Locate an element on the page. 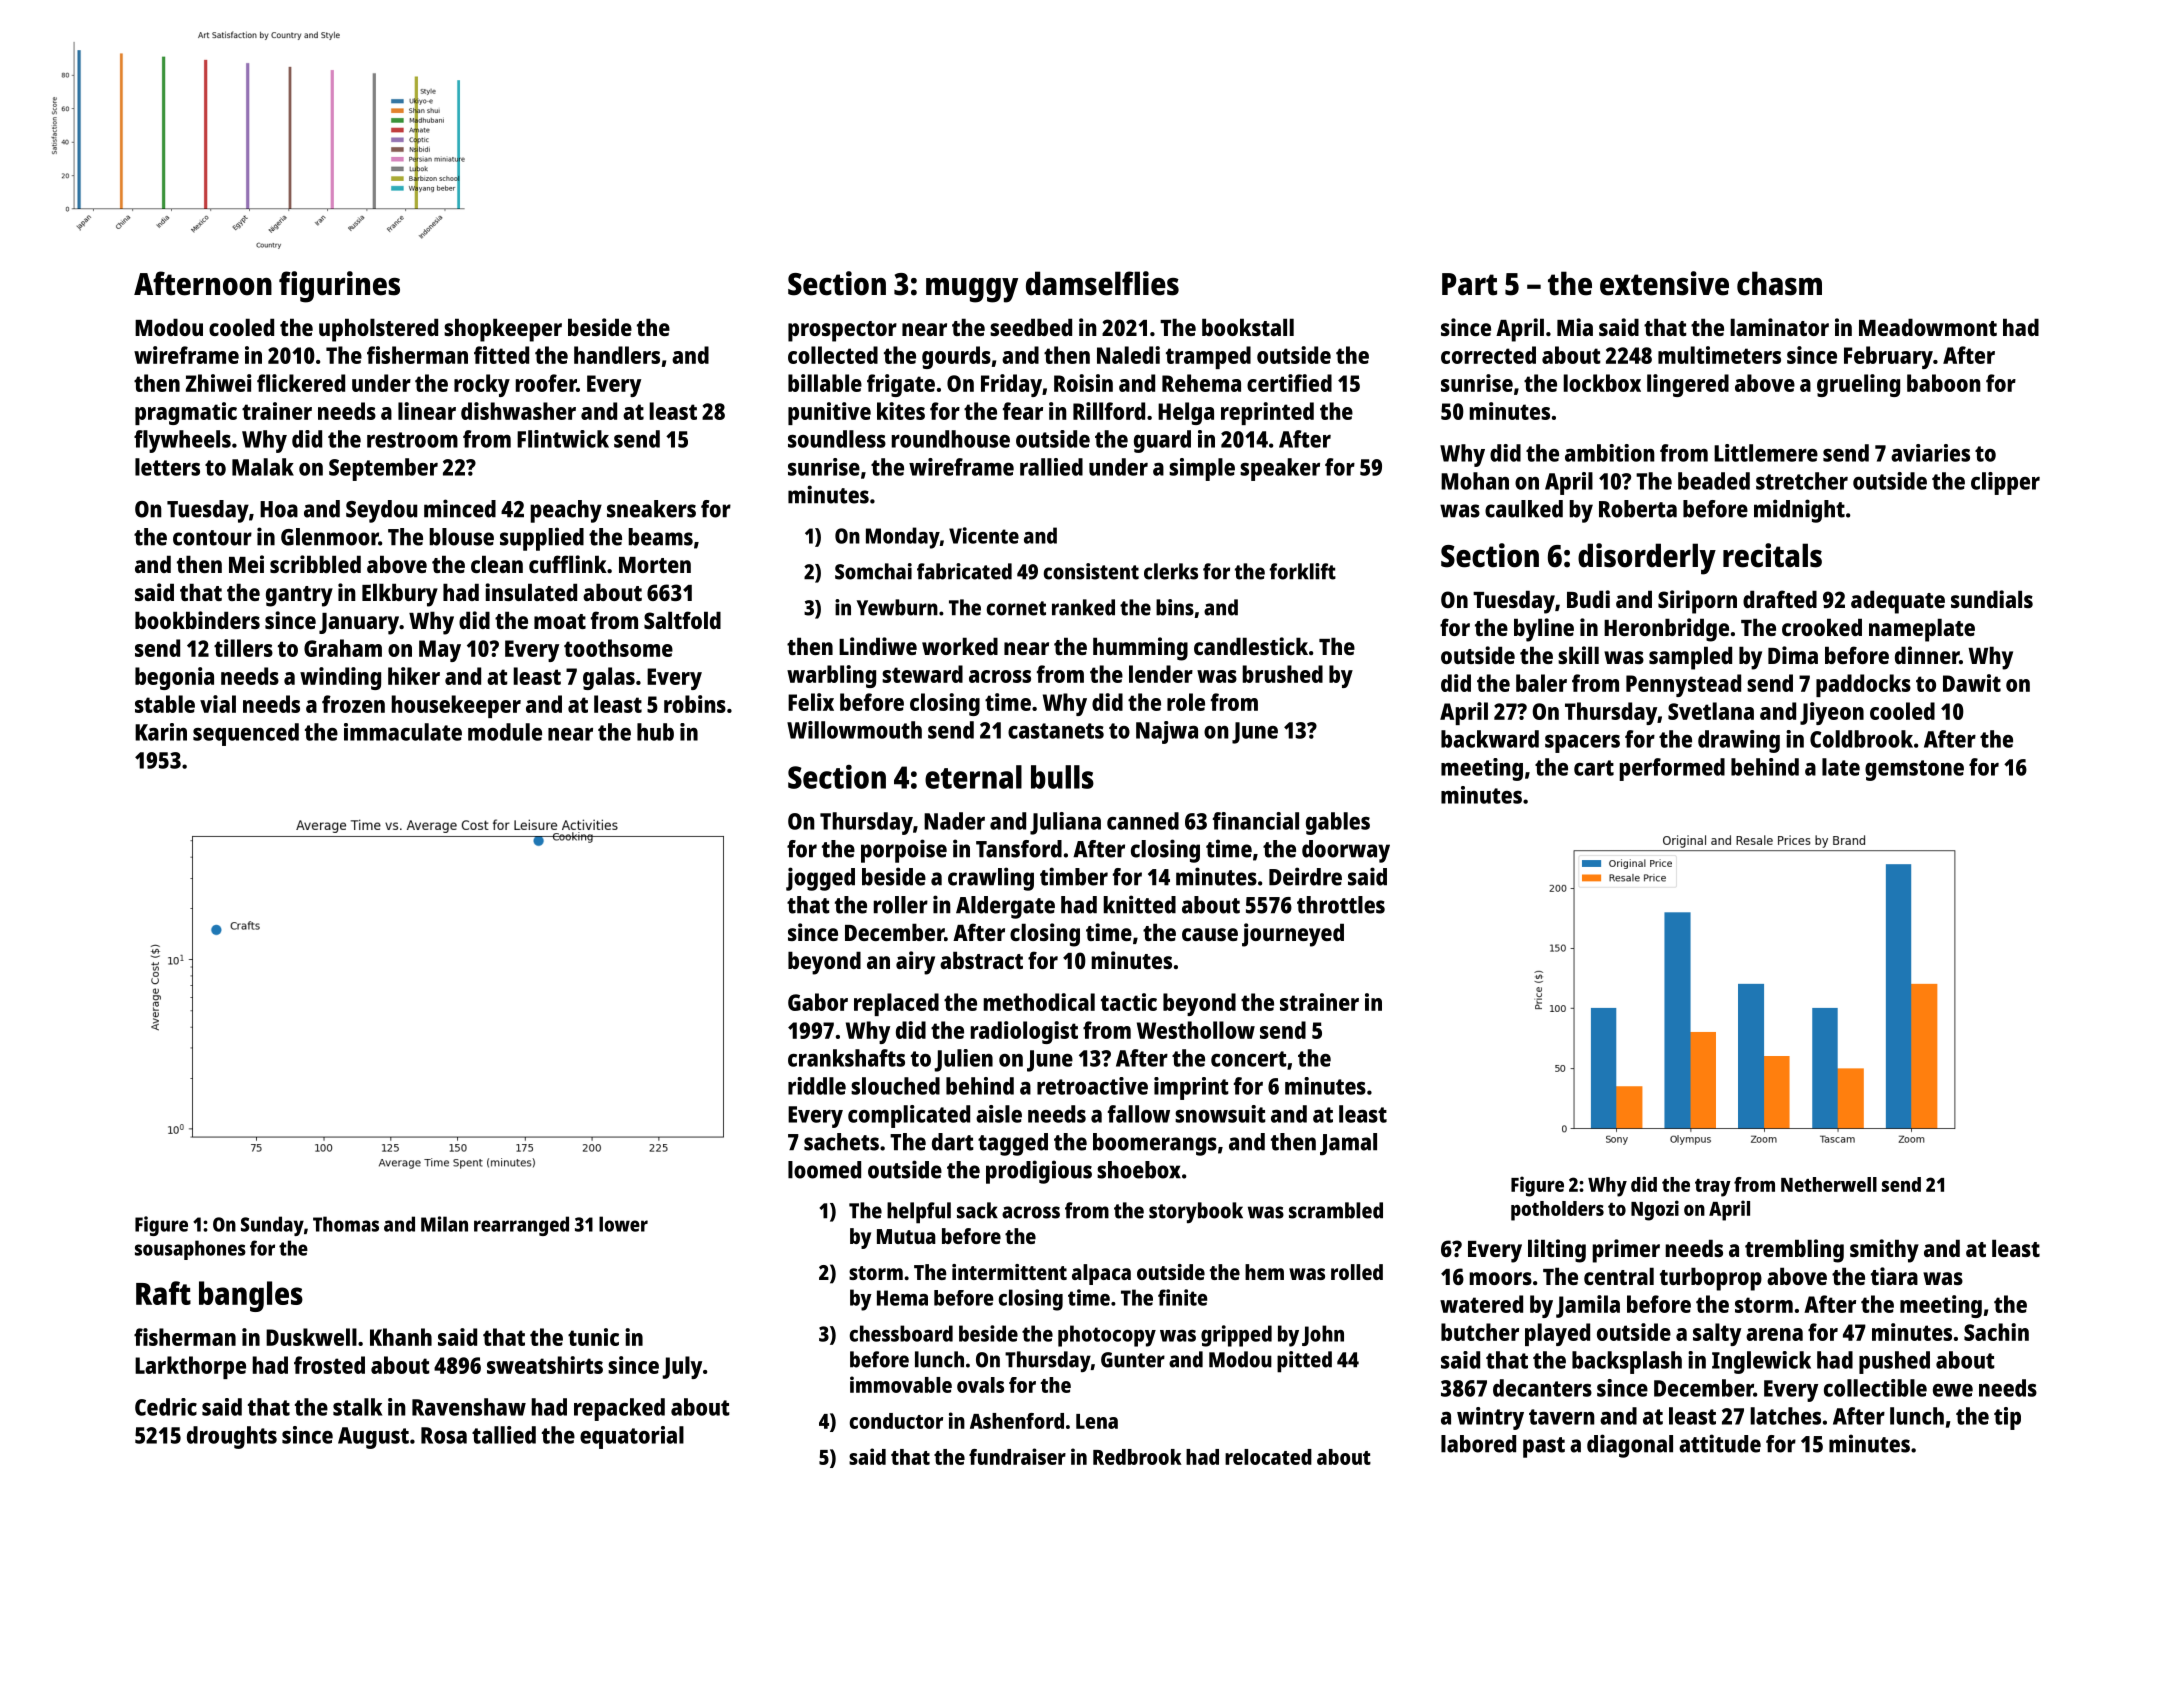 This page has height=1683, width=2178. gantry is located at coordinates (299, 596).
